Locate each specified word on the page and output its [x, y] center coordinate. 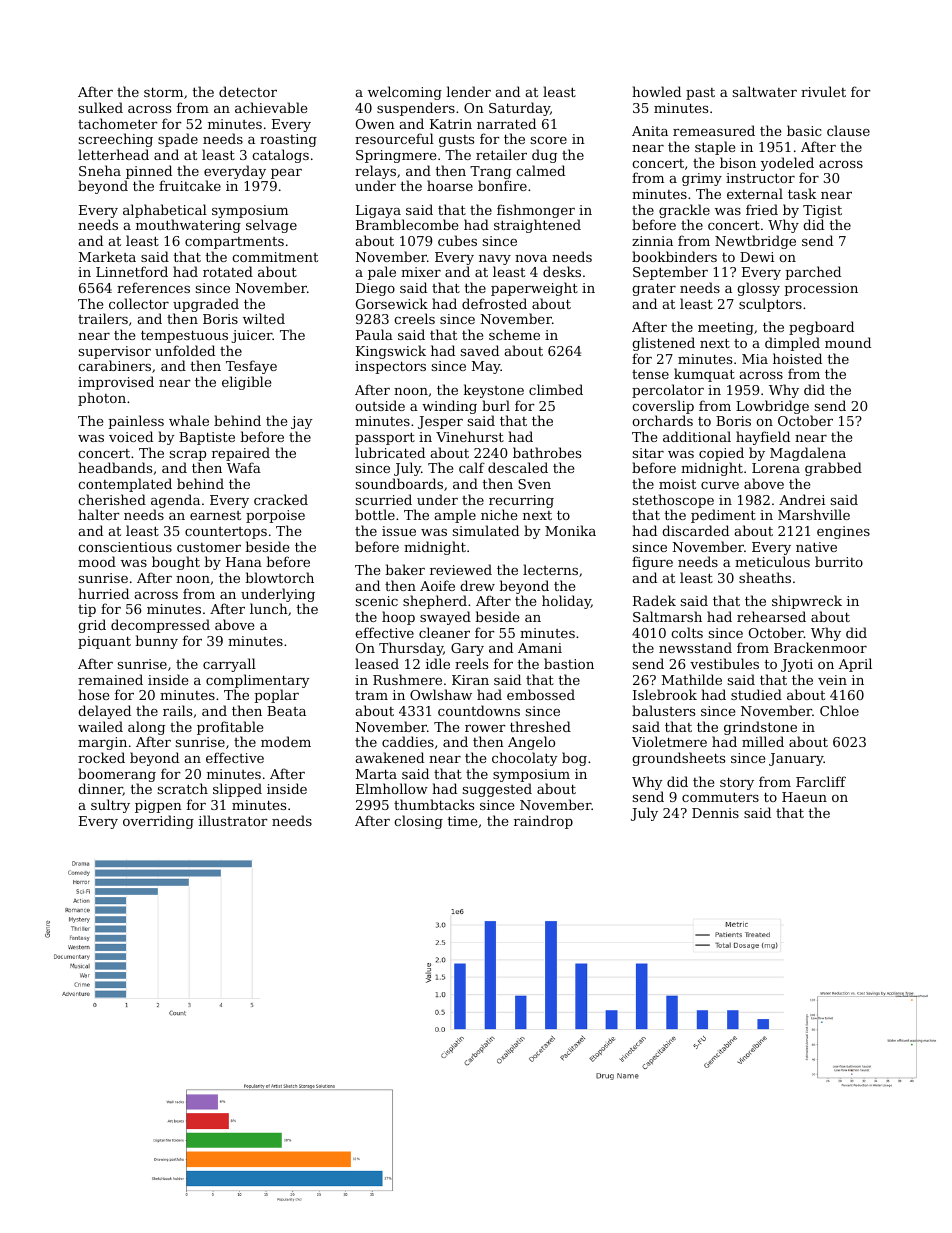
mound [848, 342]
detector [248, 91]
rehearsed [771, 616]
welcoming [405, 93]
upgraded [206, 305]
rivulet [823, 91]
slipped [237, 790]
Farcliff [821, 781]
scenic [377, 601]
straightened [537, 226]
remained [110, 679]
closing [418, 822]
